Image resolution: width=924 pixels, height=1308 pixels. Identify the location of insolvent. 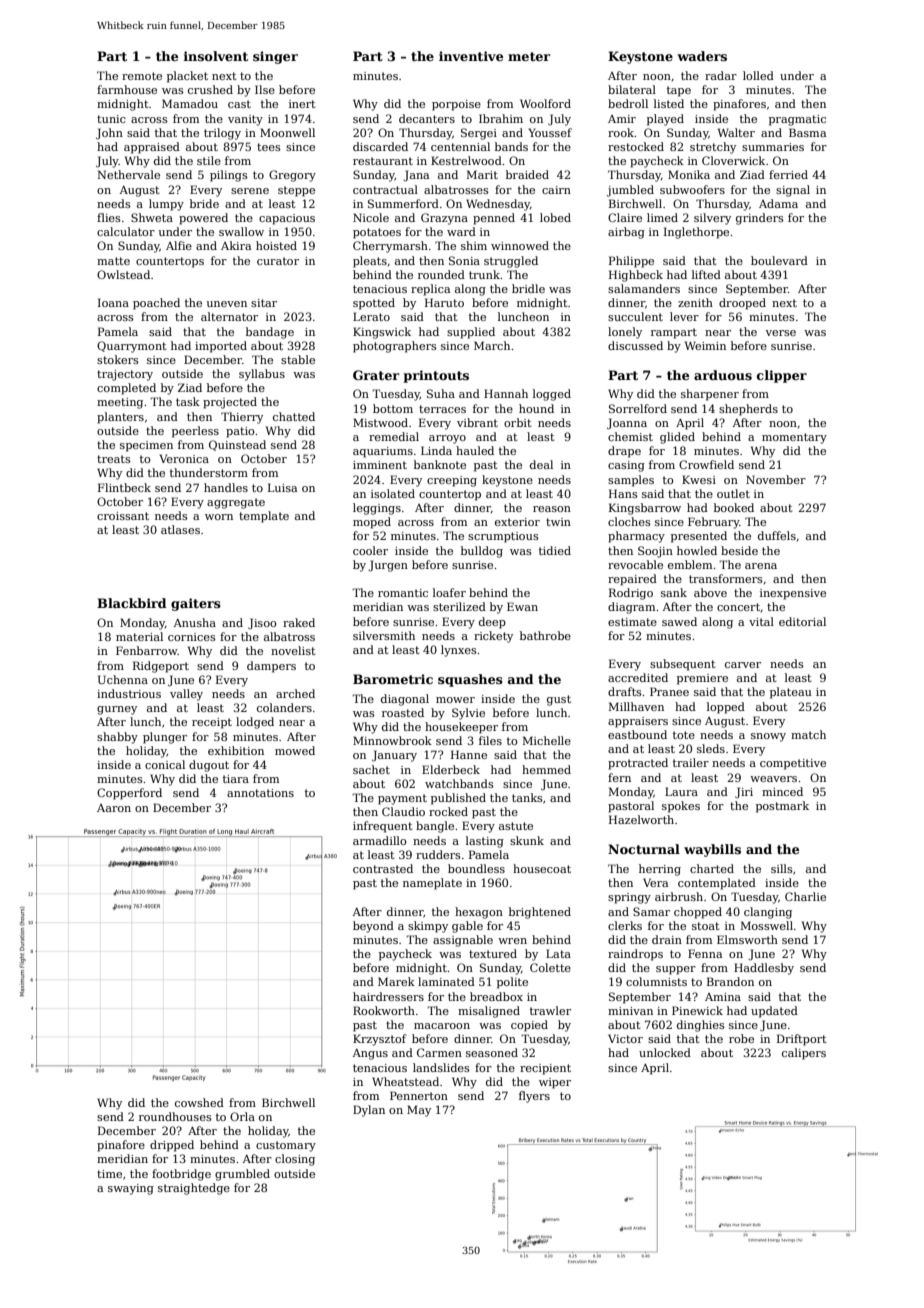
(216, 56).
